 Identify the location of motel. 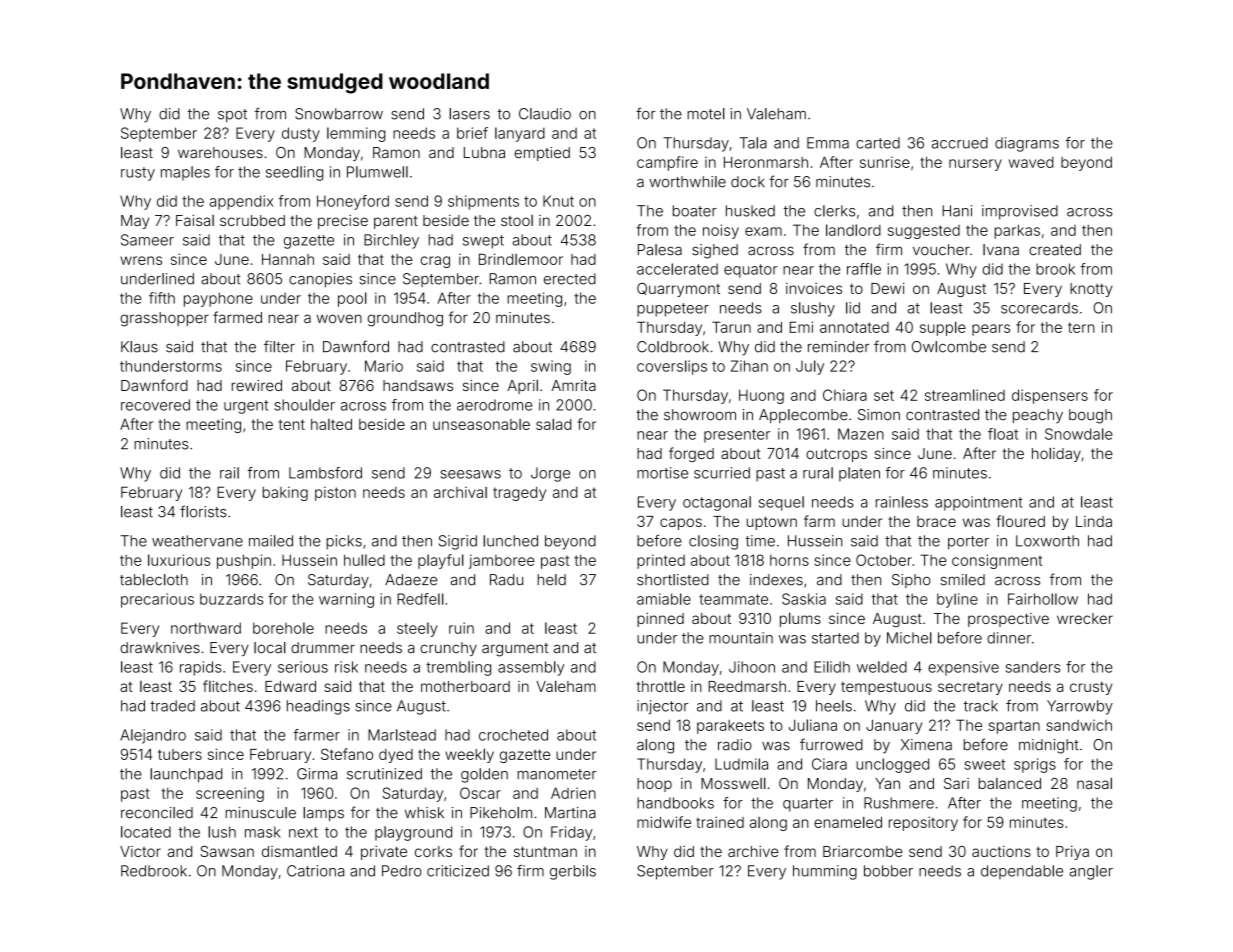
(706, 114).
